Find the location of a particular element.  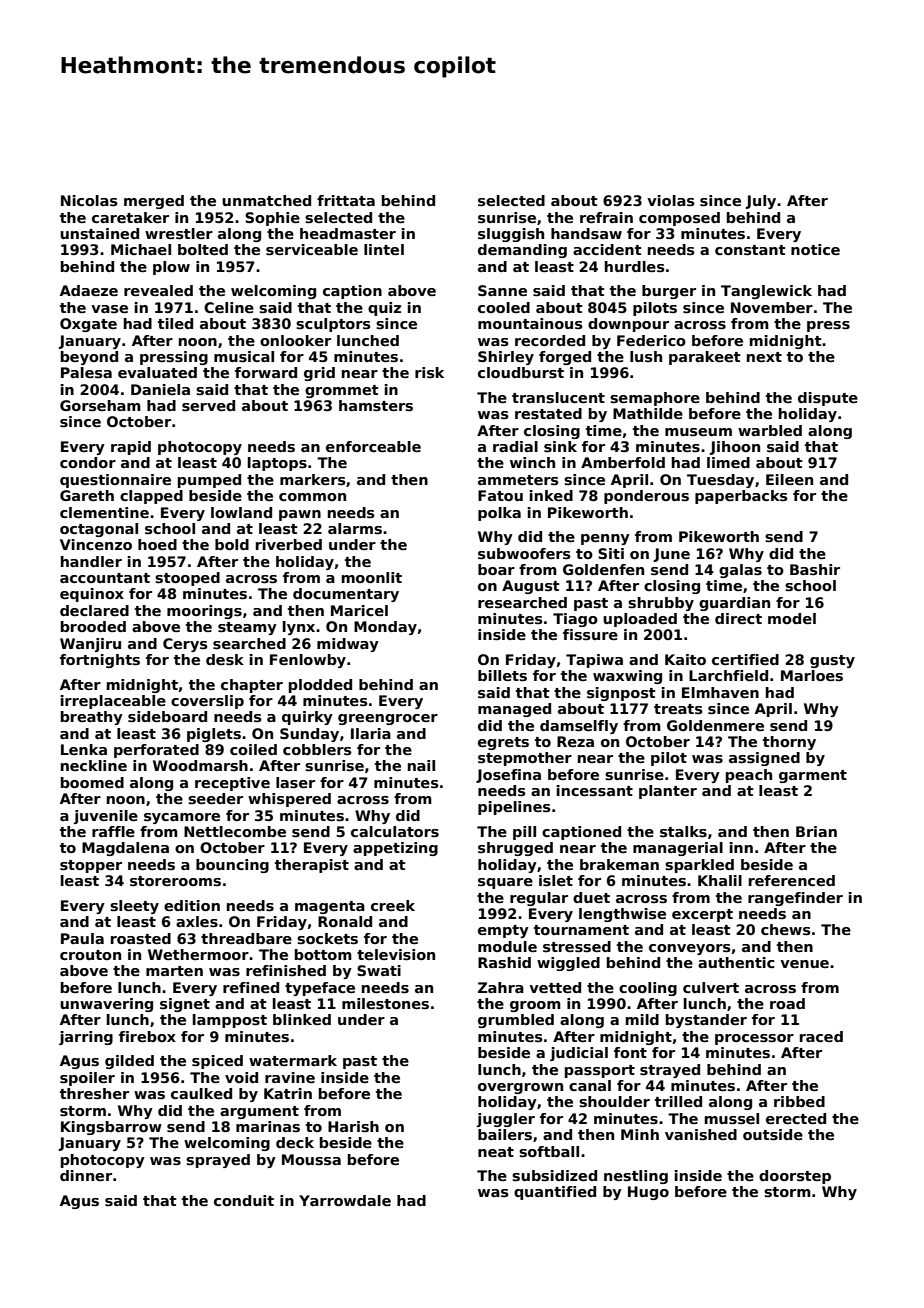

Eileen is located at coordinates (789, 479).
